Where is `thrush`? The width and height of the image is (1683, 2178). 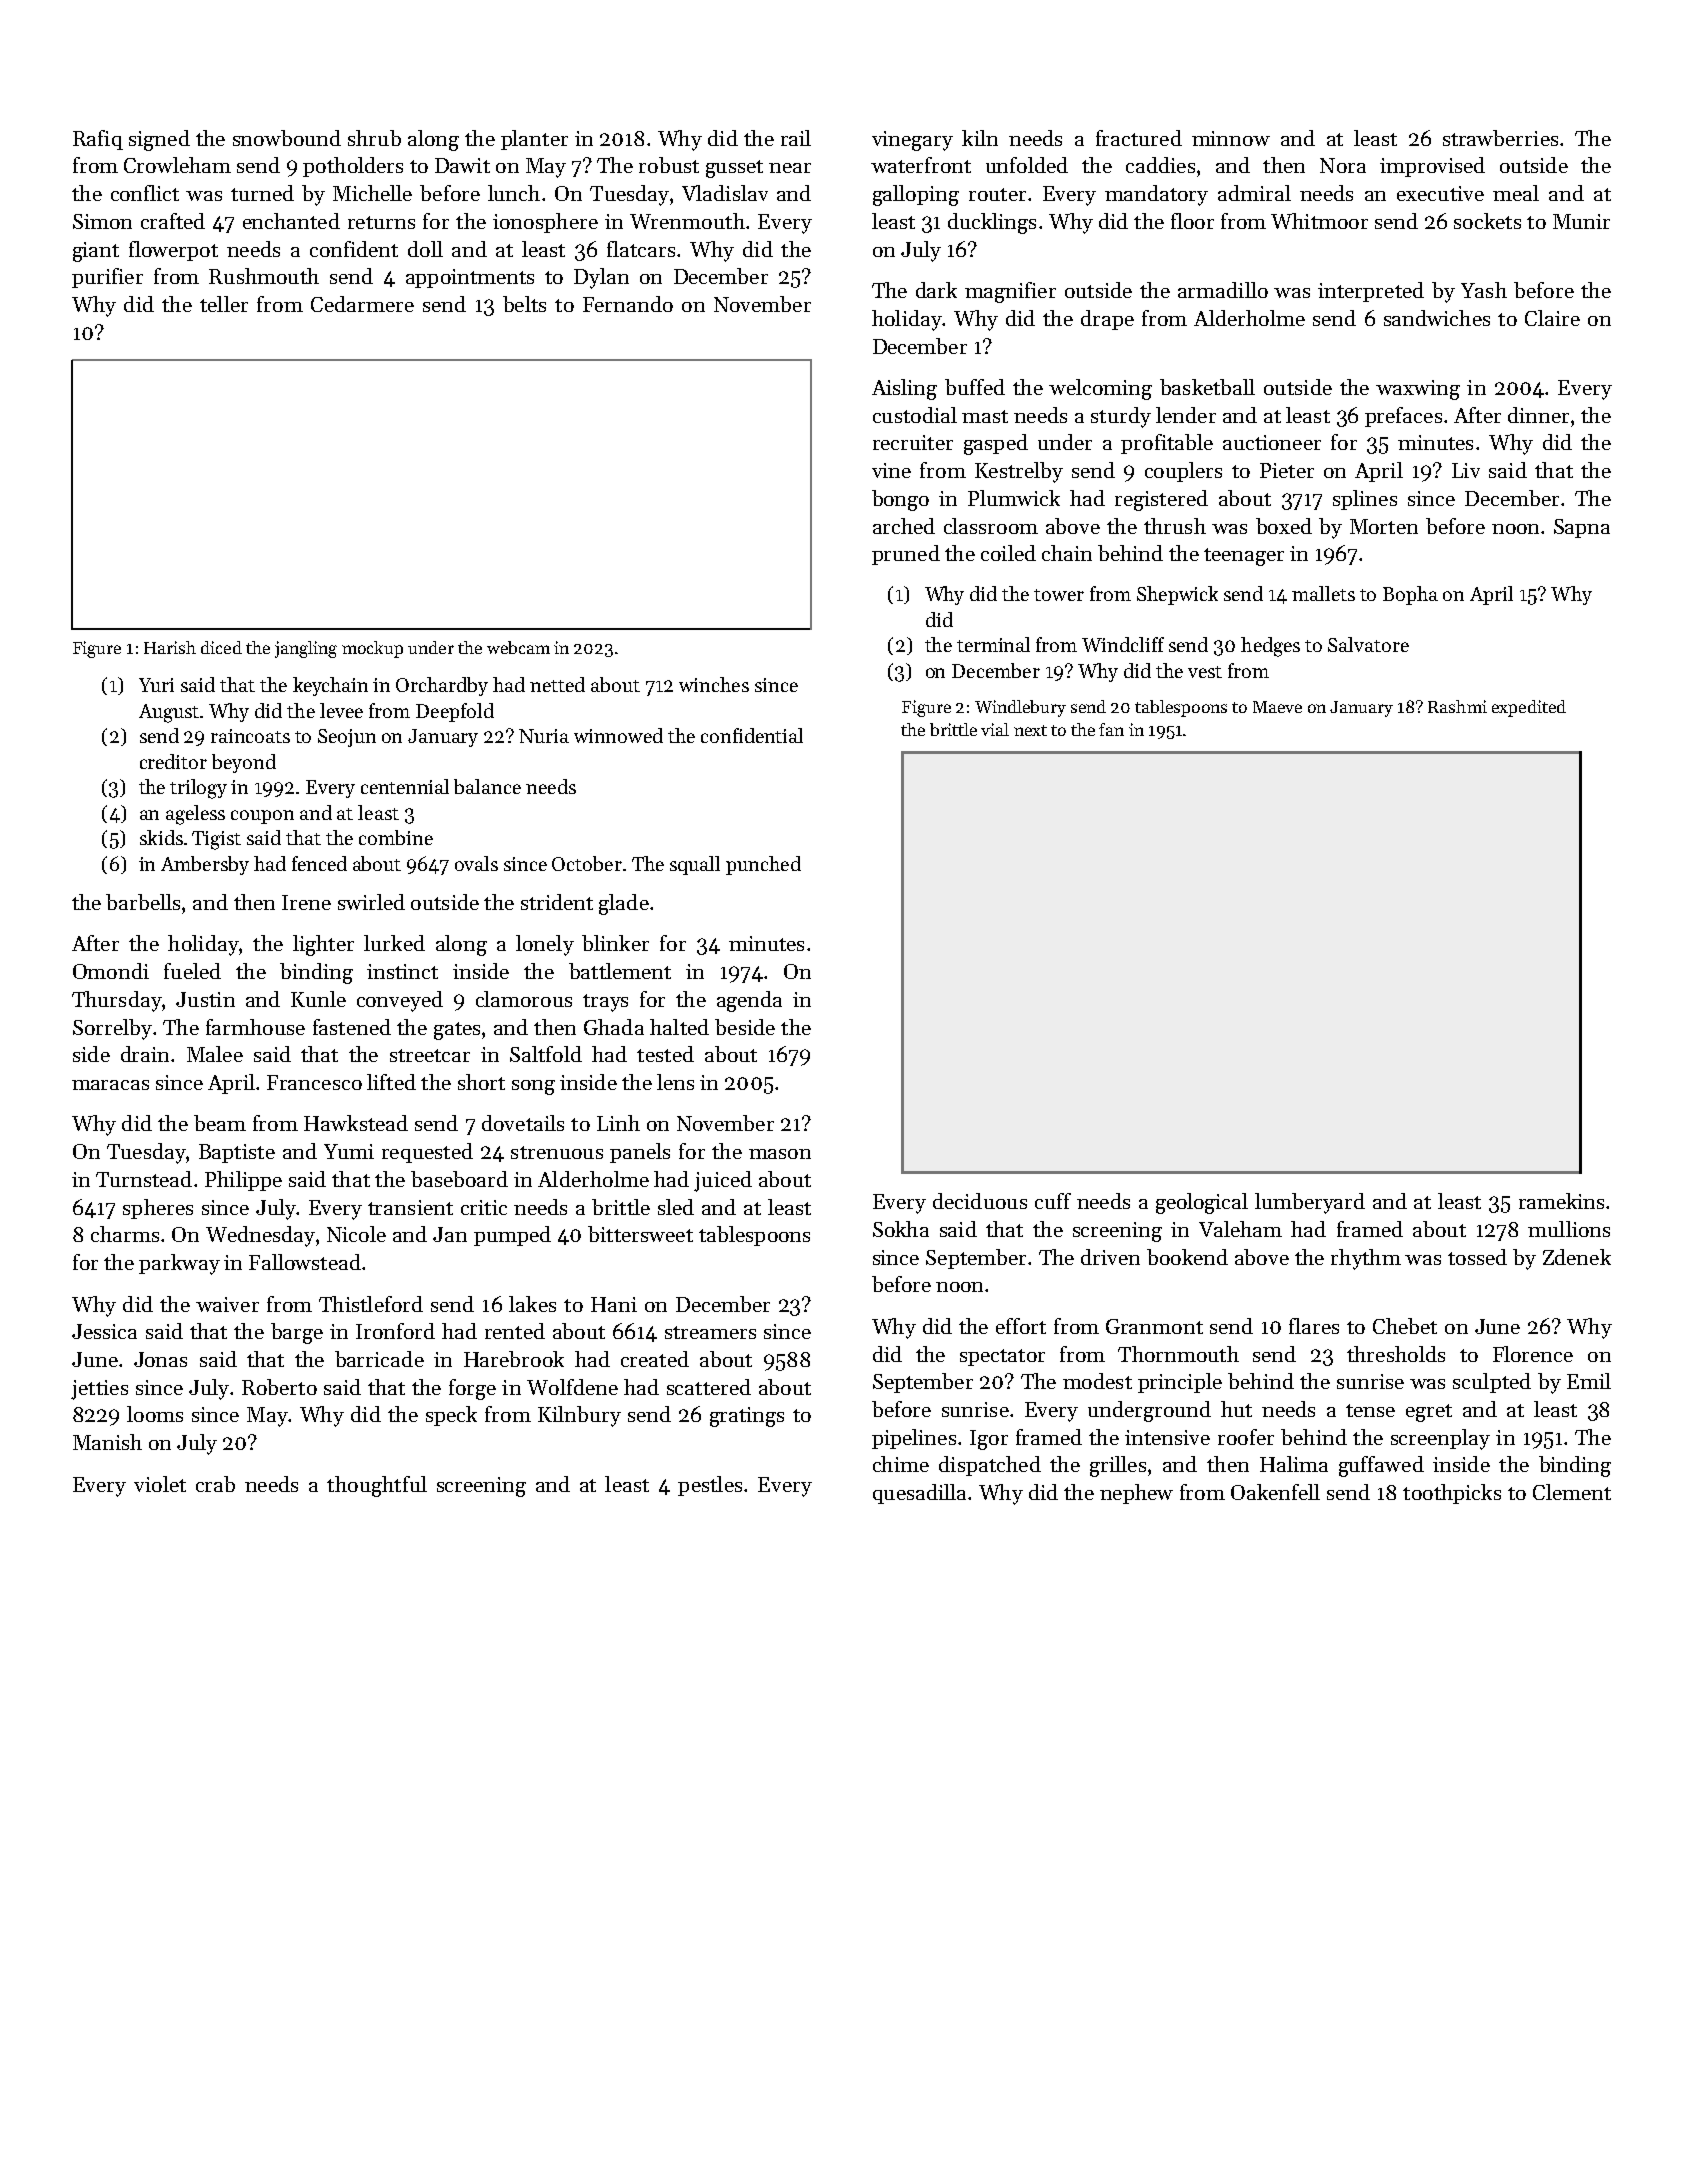
thrush is located at coordinates (1175, 526).
